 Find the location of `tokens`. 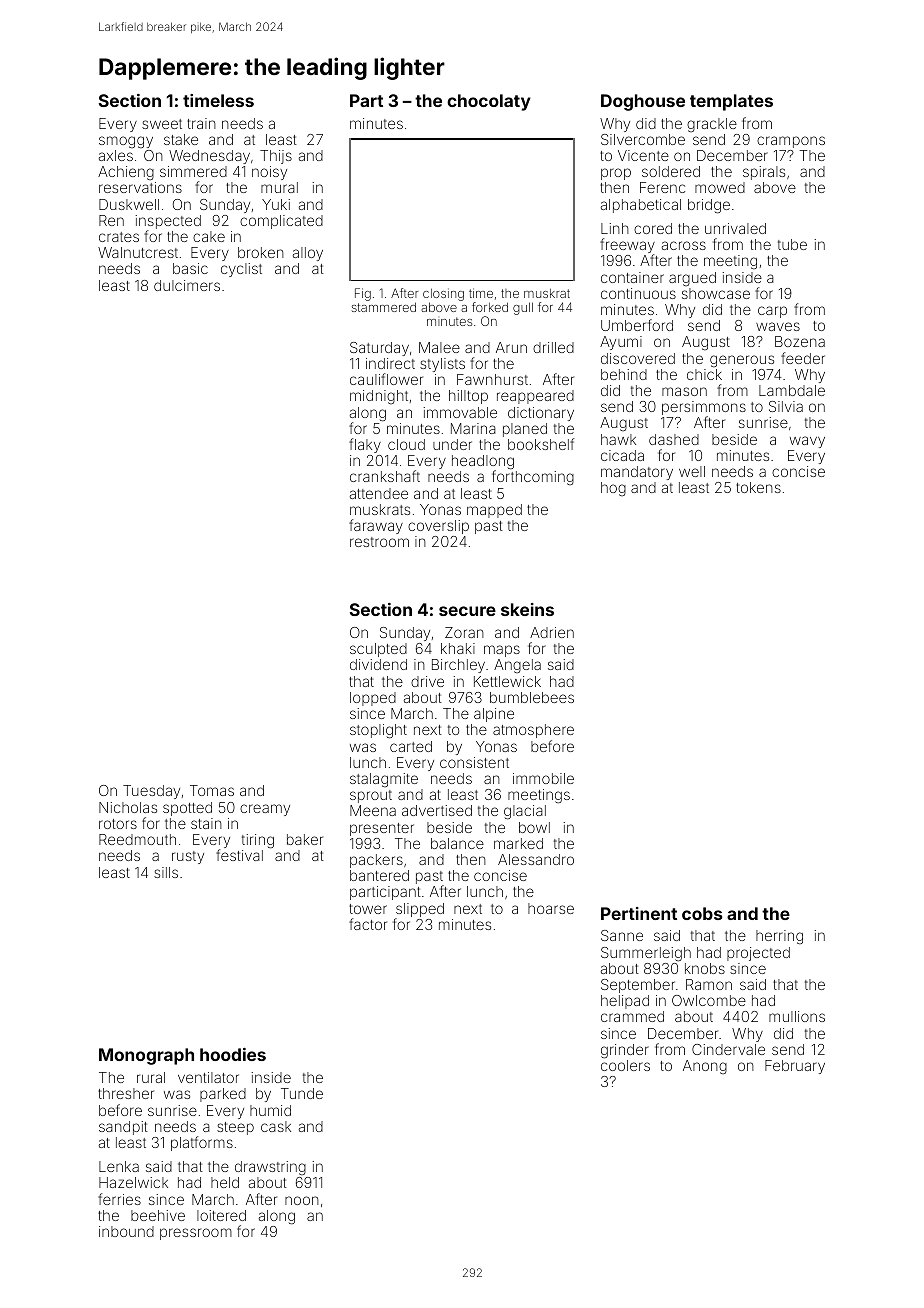

tokens is located at coordinates (758, 487).
